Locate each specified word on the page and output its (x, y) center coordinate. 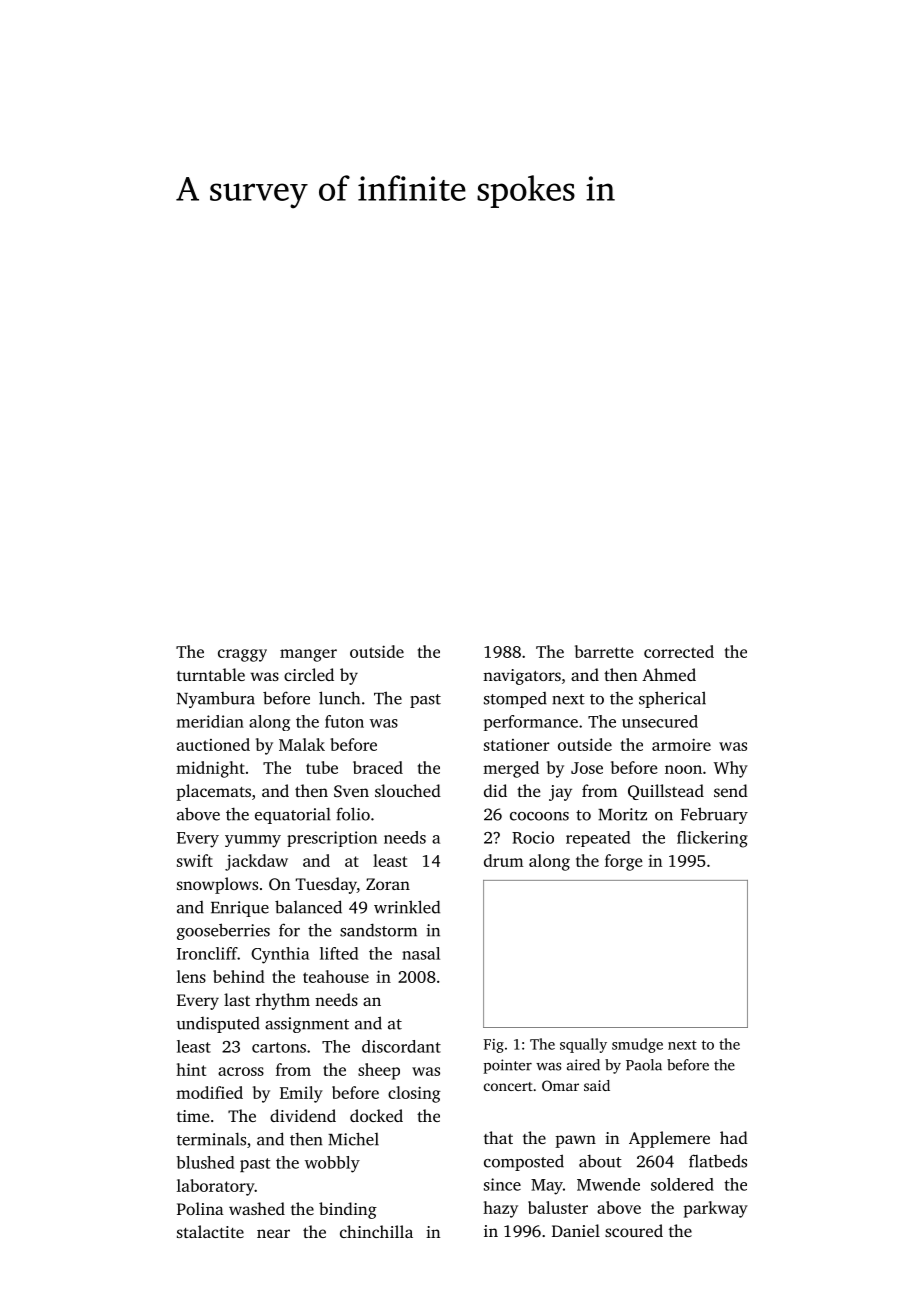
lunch (339, 698)
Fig (493, 1046)
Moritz (622, 814)
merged (511, 769)
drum (504, 860)
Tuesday (326, 885)
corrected (679, 651)
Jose (587, 768)
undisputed (218, 1025)
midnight (210, 769)
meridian (210, 721)
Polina (200, 1208)
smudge (637, 1045)
